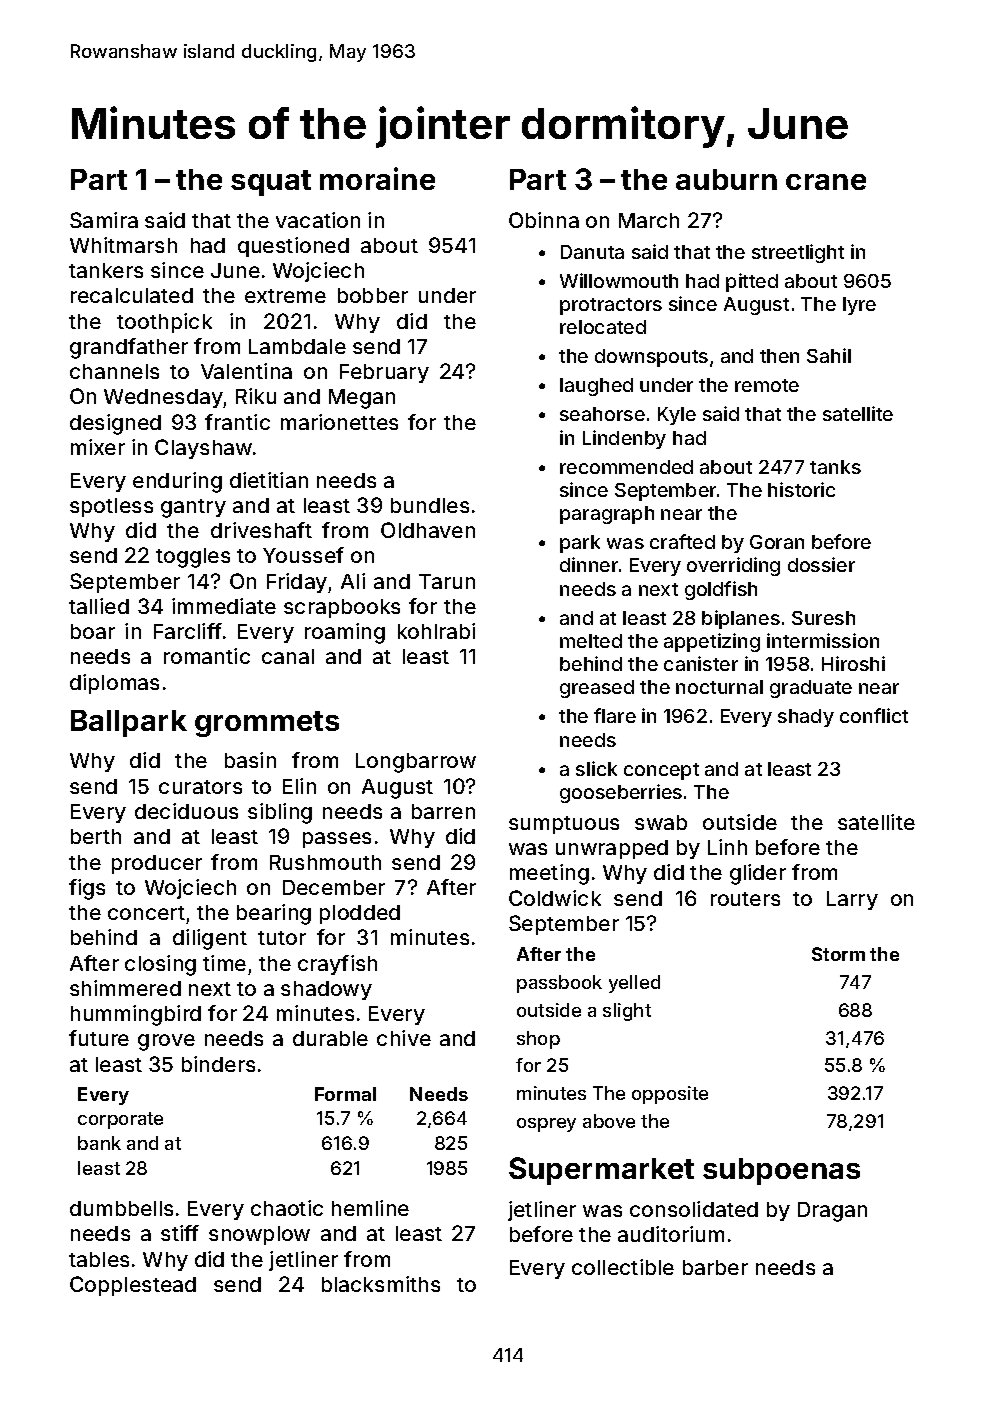 The width and height of the document is (985, 1426). Describe the element at coordinates (670, 1095) in the document. I see `opposite` at that location.
